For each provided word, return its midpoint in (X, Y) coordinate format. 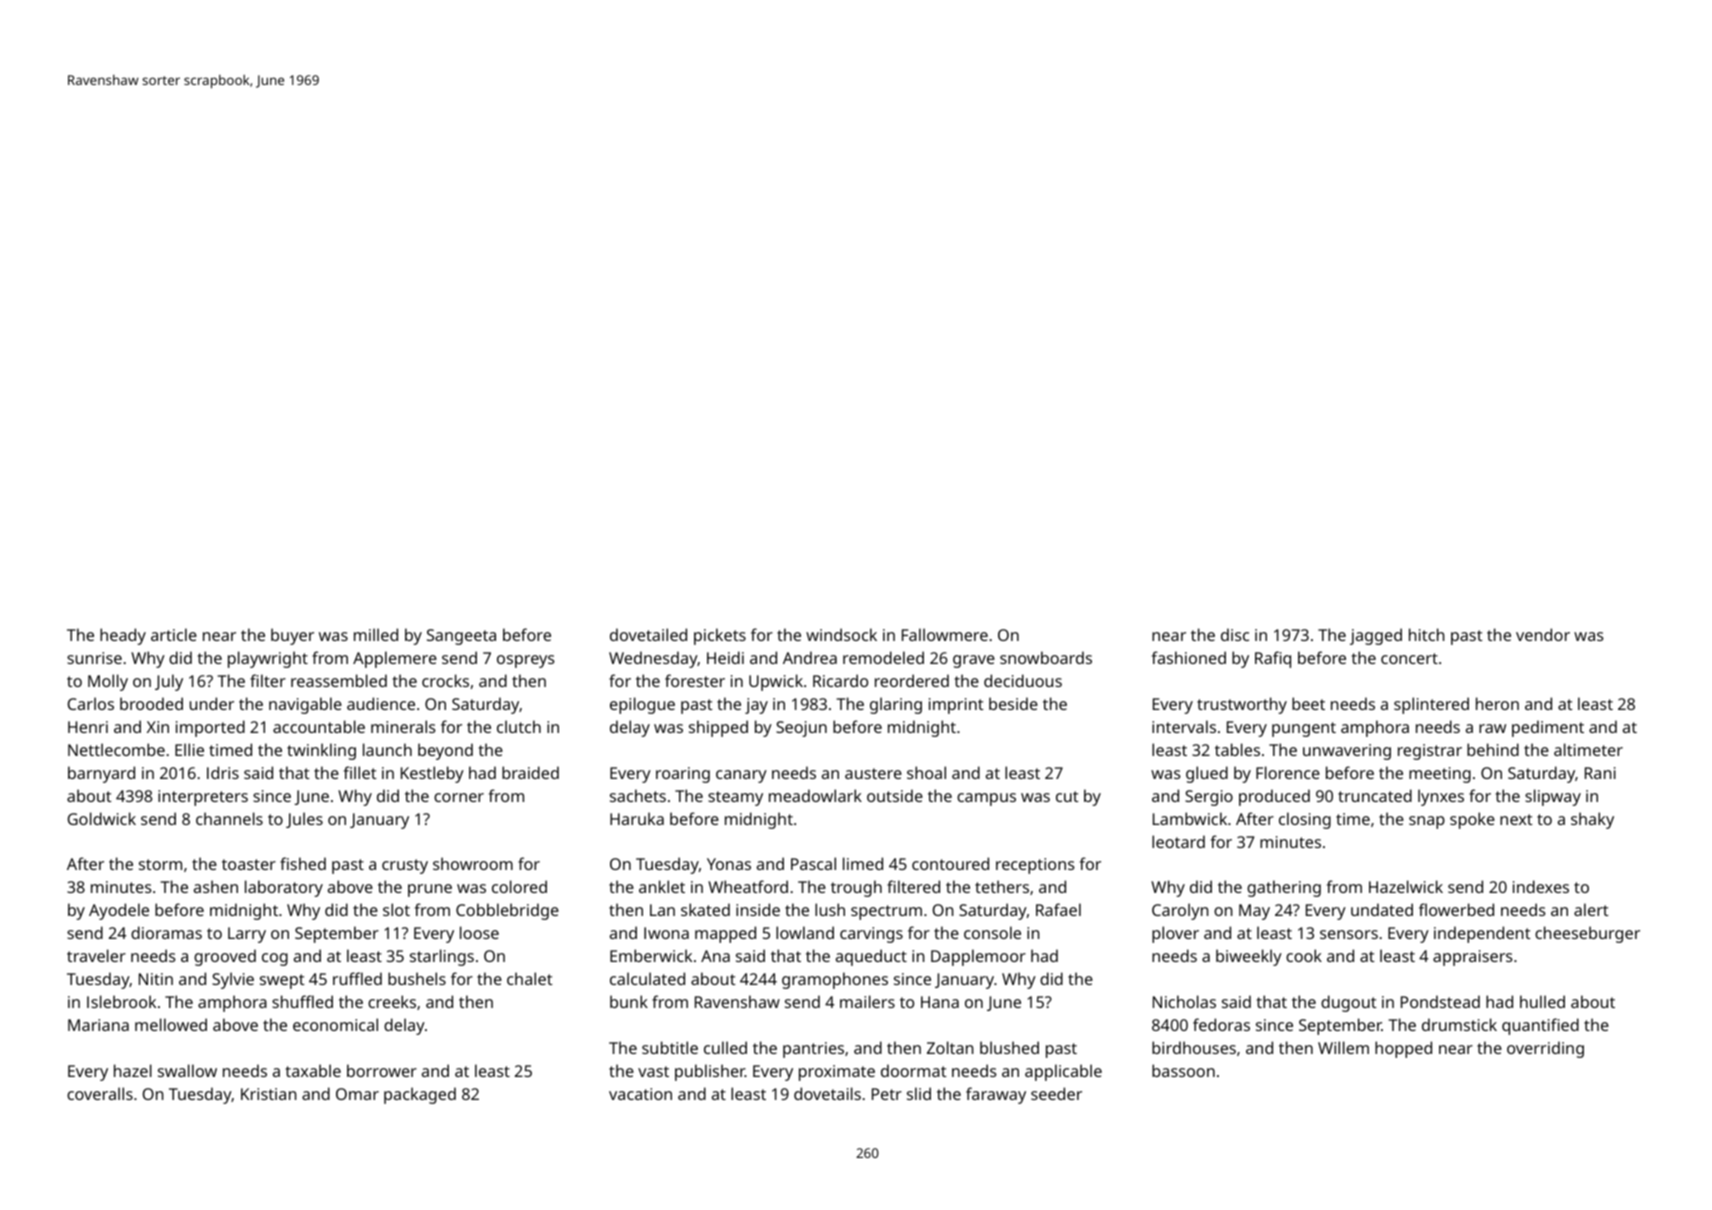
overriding (1545, 1049)
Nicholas (1184, 1001)
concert (1409, 658)
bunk (629, 1001)
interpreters (203, 798)
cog (275, 959)
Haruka (637, 818)
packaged (420, 1095)
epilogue (642, 705)
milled (376, 634)
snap (1427, 822)
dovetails (827, 1093)
